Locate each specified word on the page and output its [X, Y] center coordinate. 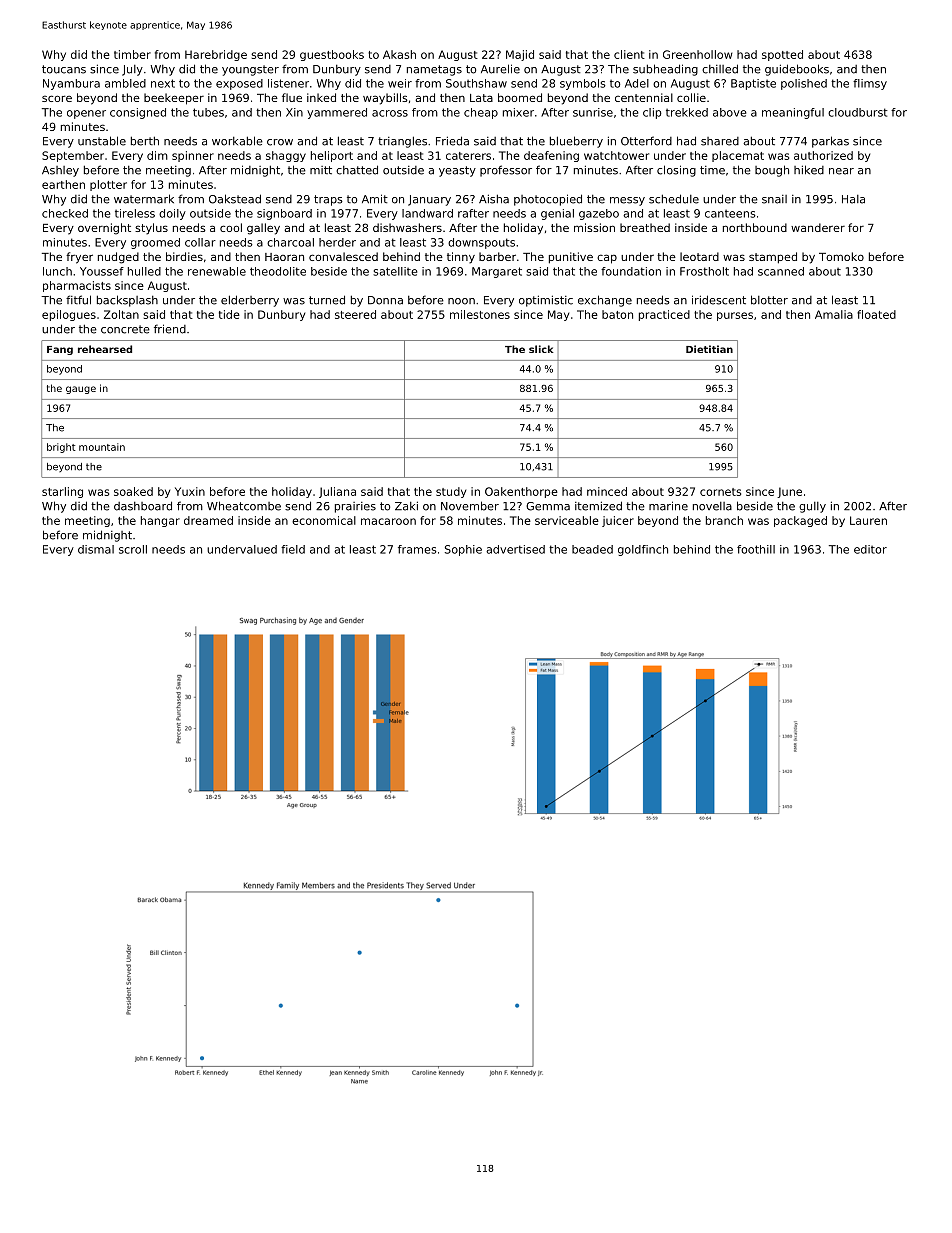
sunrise [593, 112]
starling [62, 492]
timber [132, 54]
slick [541, 349]
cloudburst [858, 112]
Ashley [60, 171]
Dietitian [709, 349]
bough [772, 171]
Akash [399, 54]
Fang [60, 350]
